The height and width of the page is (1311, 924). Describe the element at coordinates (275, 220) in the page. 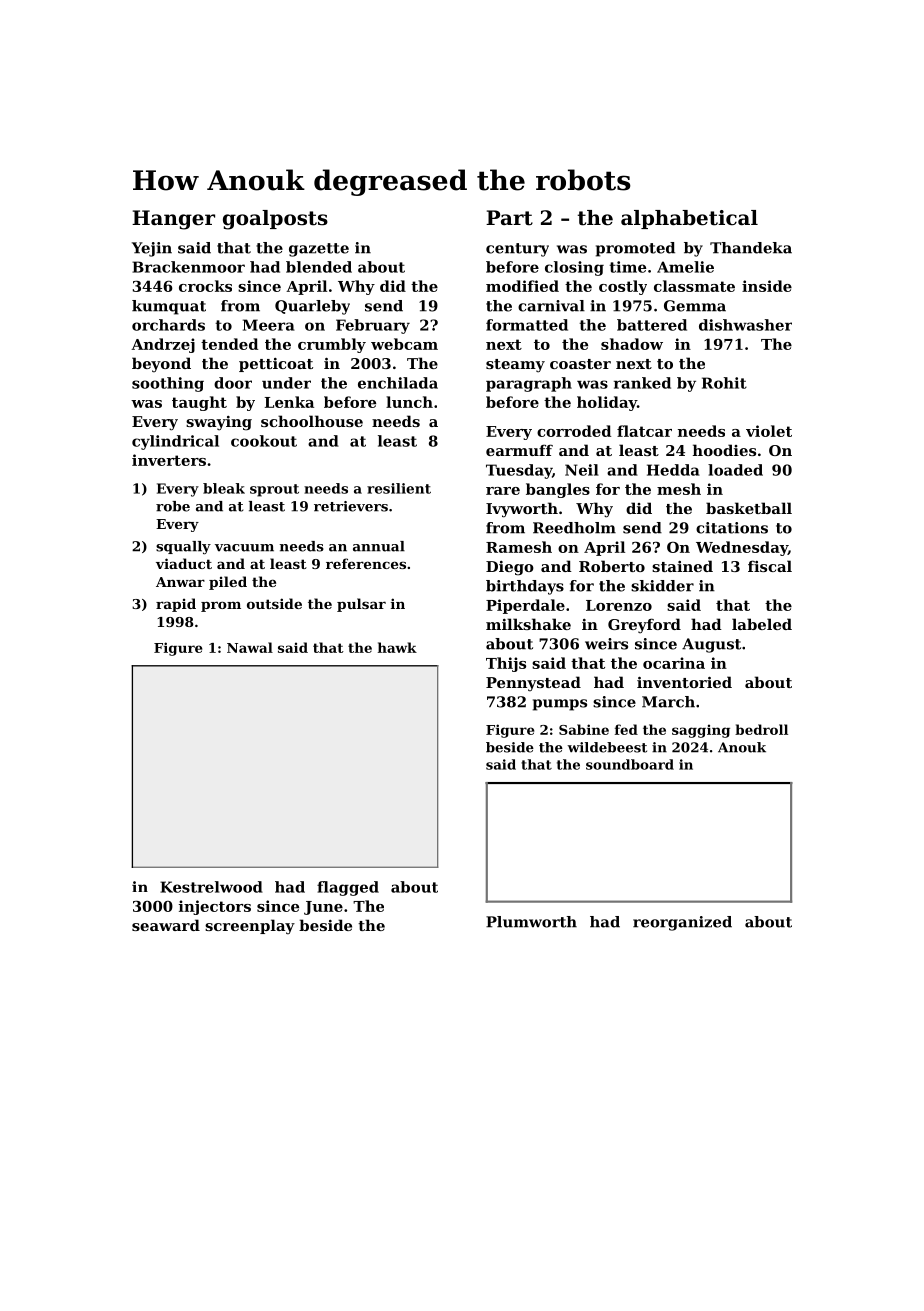

I see `goalposts` at that location.
